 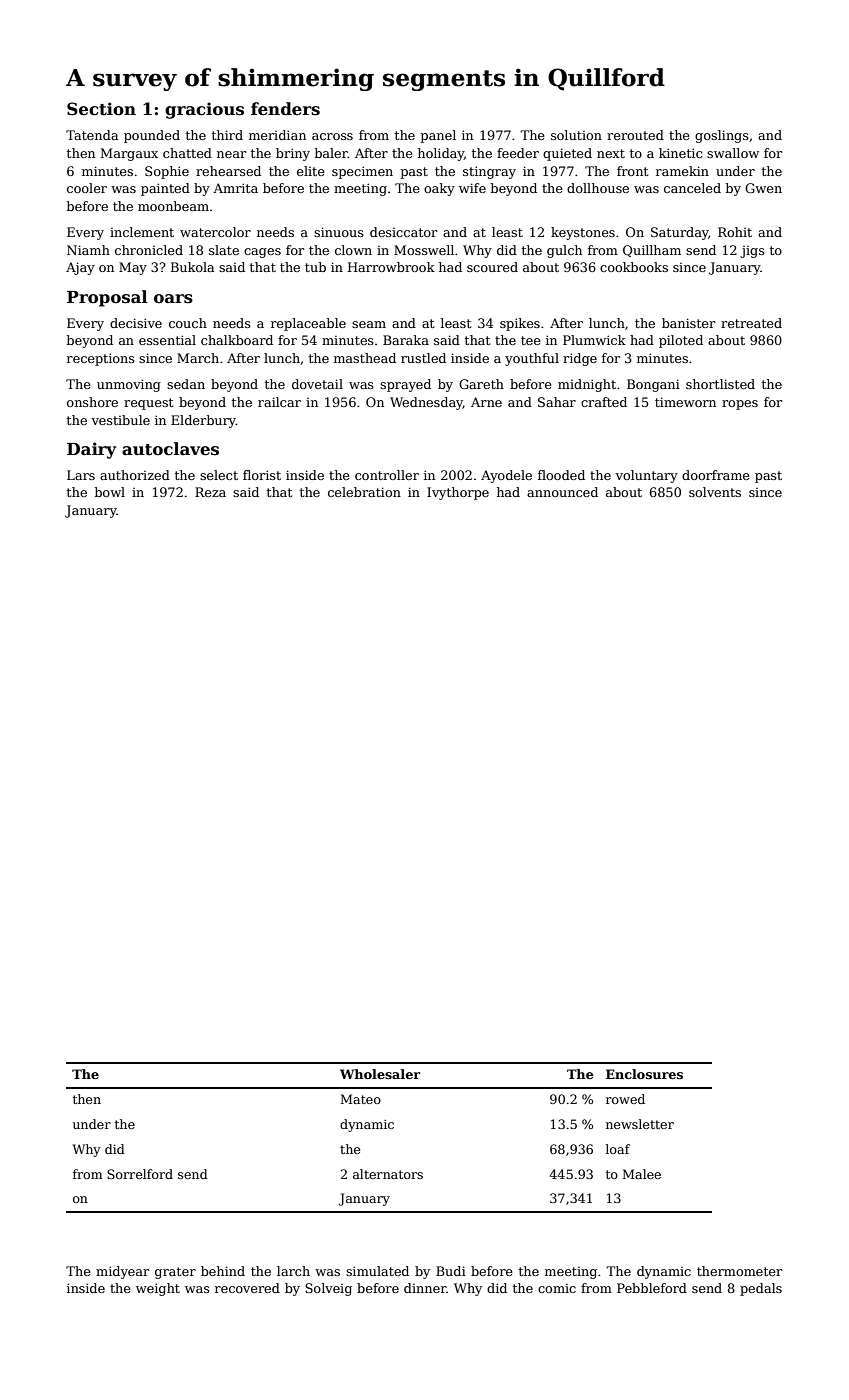 I want to click on celebration, so click(x=364, y=492).
